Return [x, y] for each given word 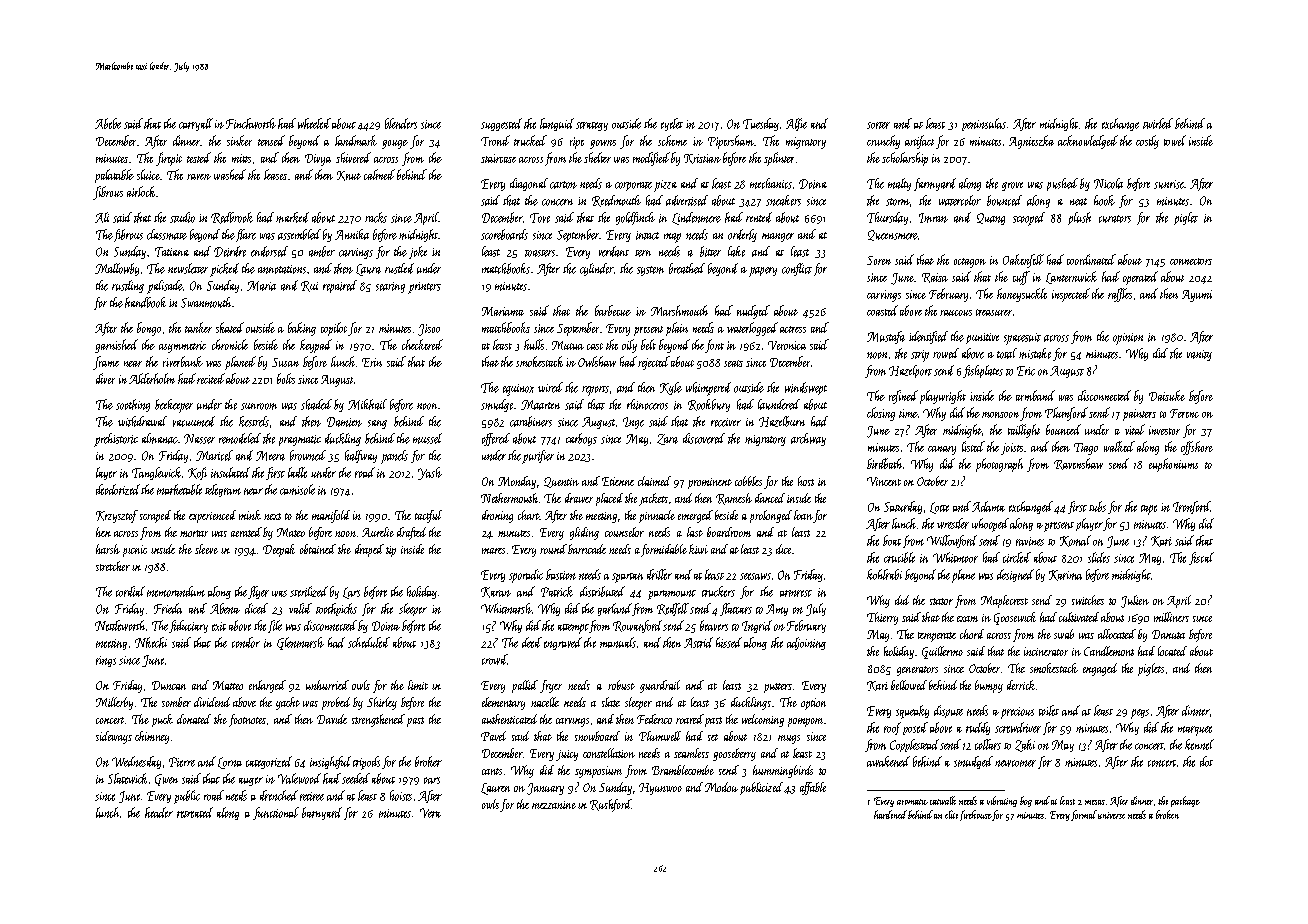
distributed [602, 591]
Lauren [495, 789]
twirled [1158, 123]
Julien [1135, 601]
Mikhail [367, 404]
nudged [753, 312]
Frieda [168, 608]
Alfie [796, 124]
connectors [1191, 261]
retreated [195, 812]
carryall [196, 124]
